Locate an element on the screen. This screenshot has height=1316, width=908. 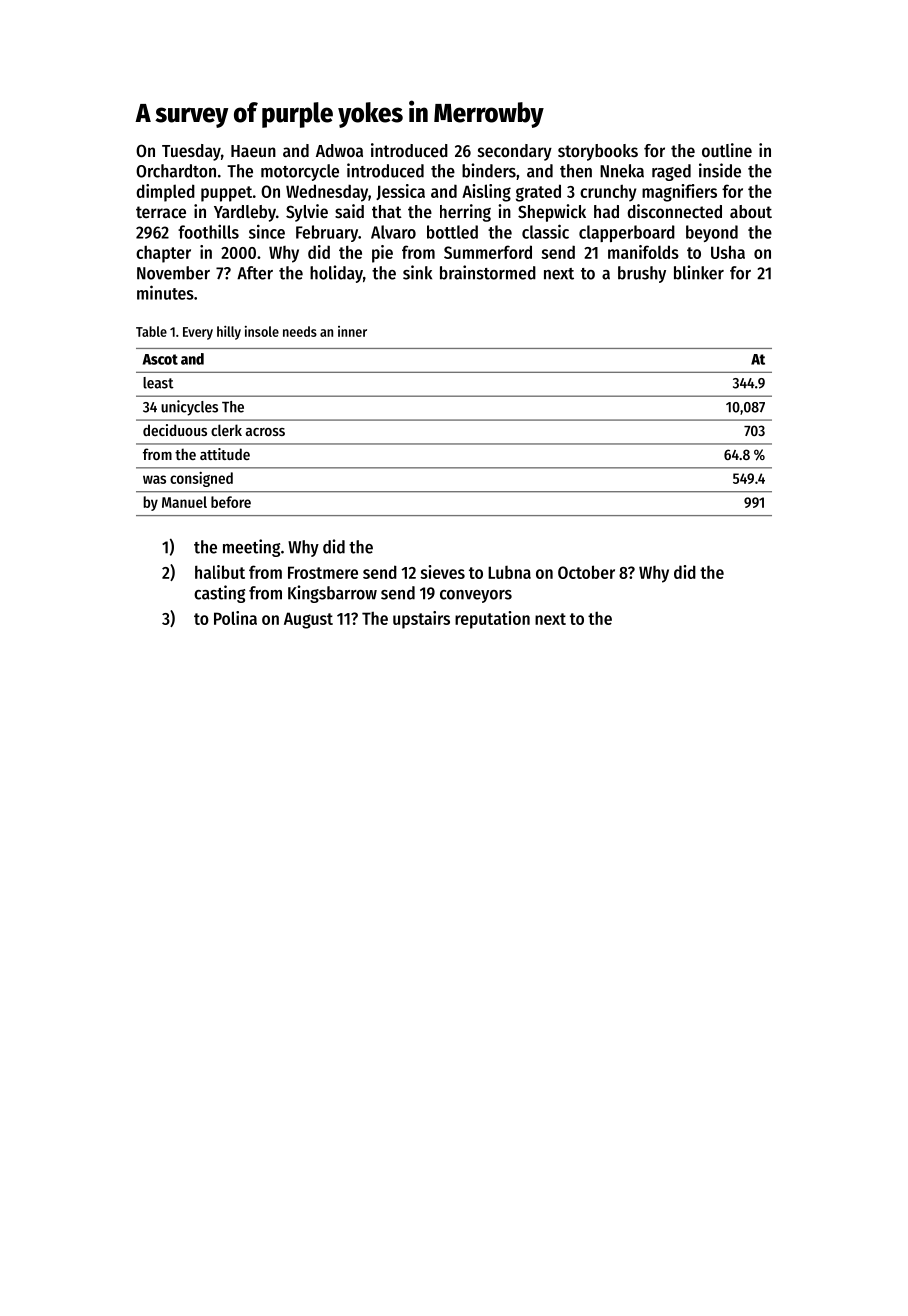
Usha is located at coordinates (728, 252).
